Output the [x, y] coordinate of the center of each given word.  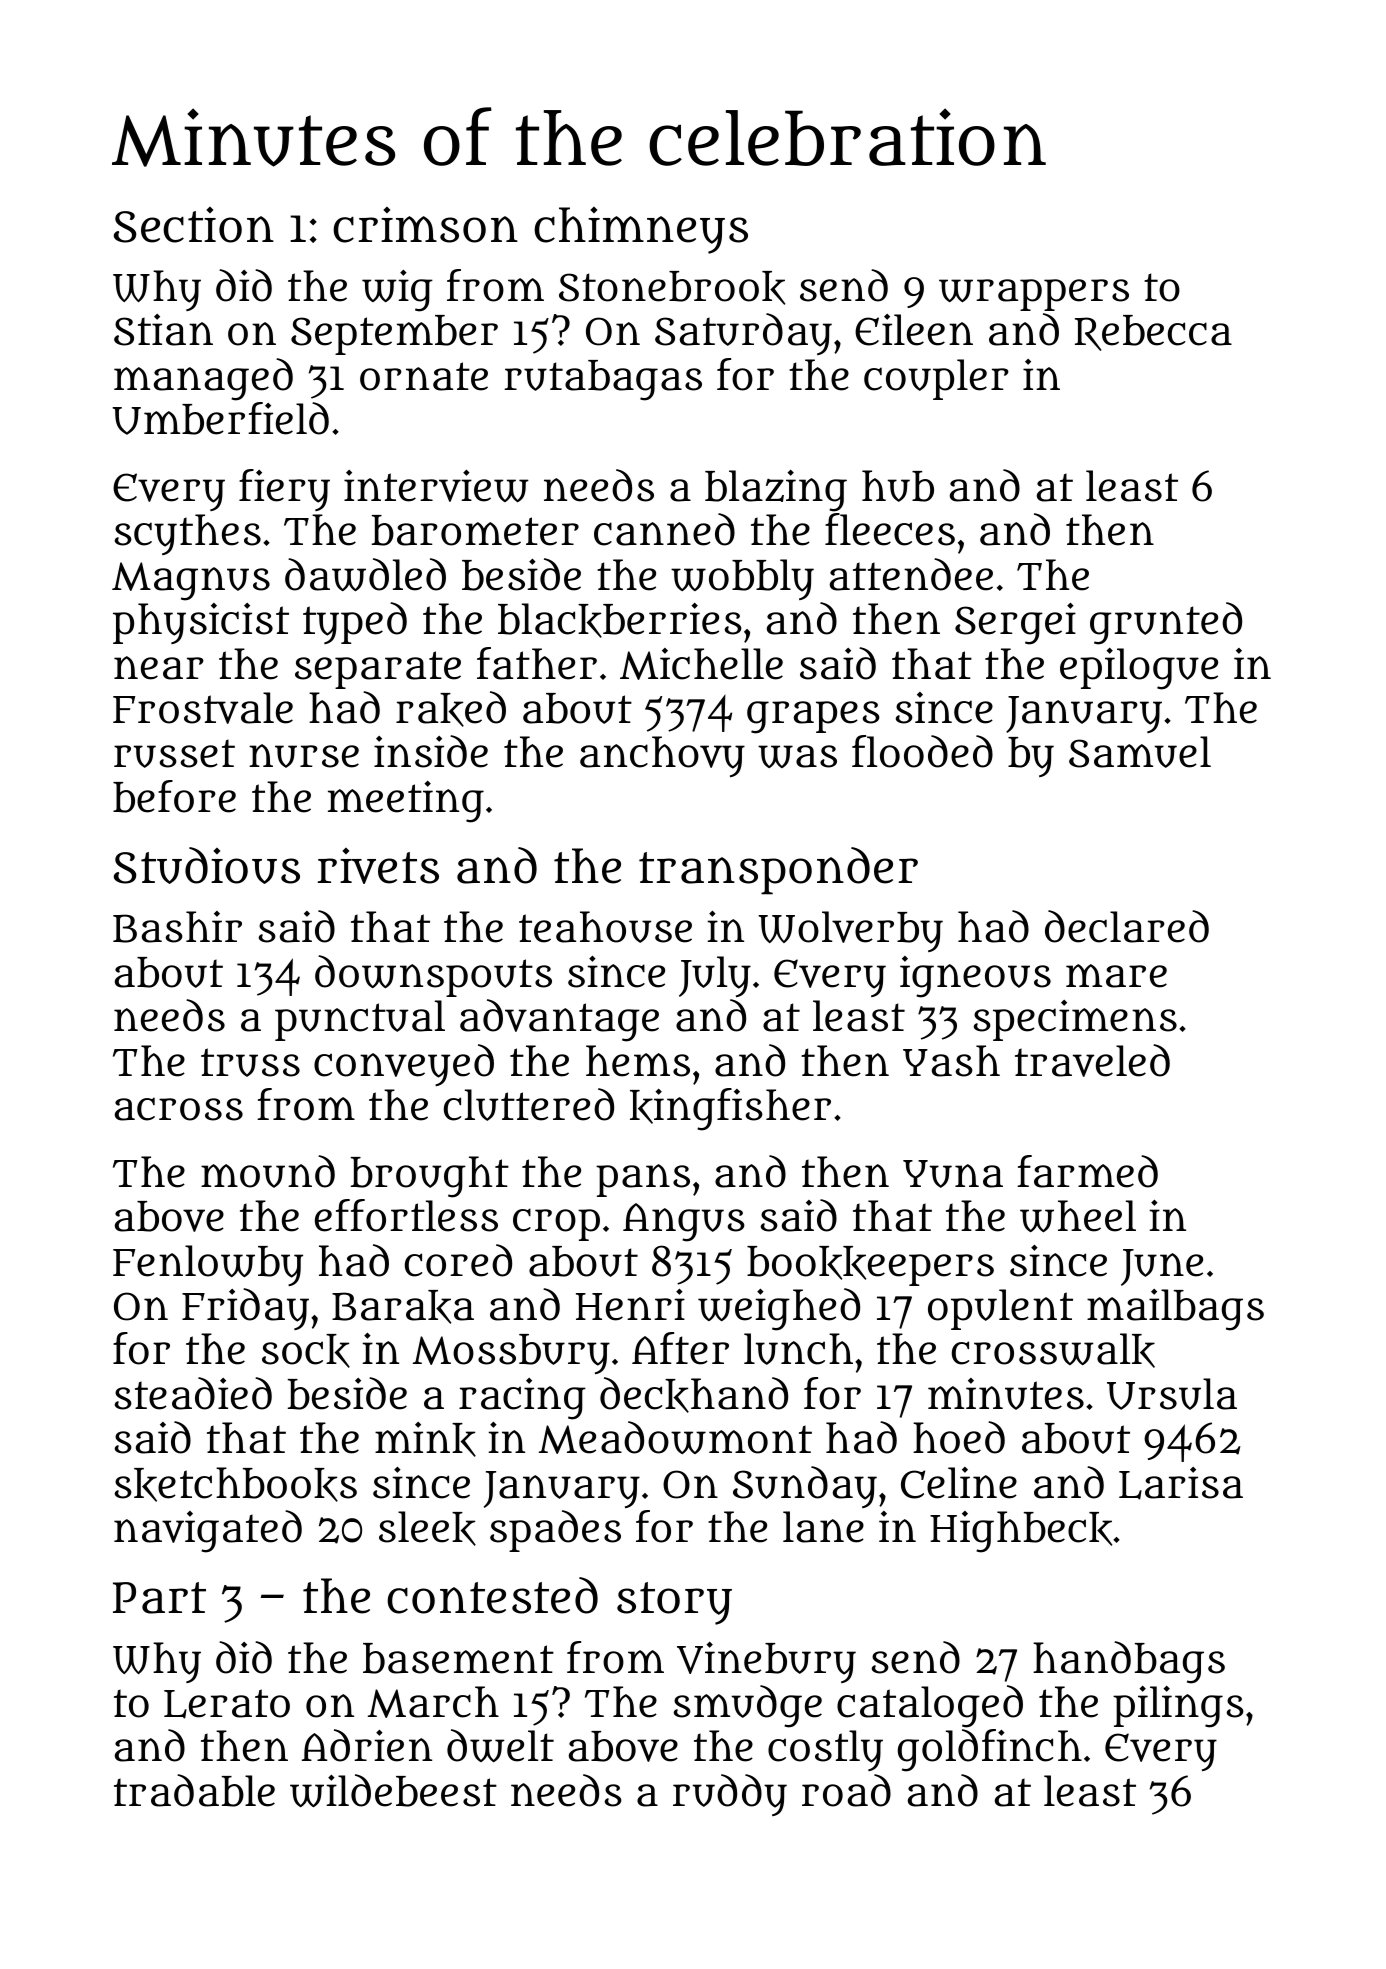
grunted [1166, 623]
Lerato [227, 1704]
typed [355, 623]
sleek [427, 1528]
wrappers [1034, 295]
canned [664, 529]
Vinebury [766, 1662]
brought [430, 1177]
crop [556, 1224]
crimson [425, 225]
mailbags [1175, 1310]
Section [194, 225]
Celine [959, 1483]
